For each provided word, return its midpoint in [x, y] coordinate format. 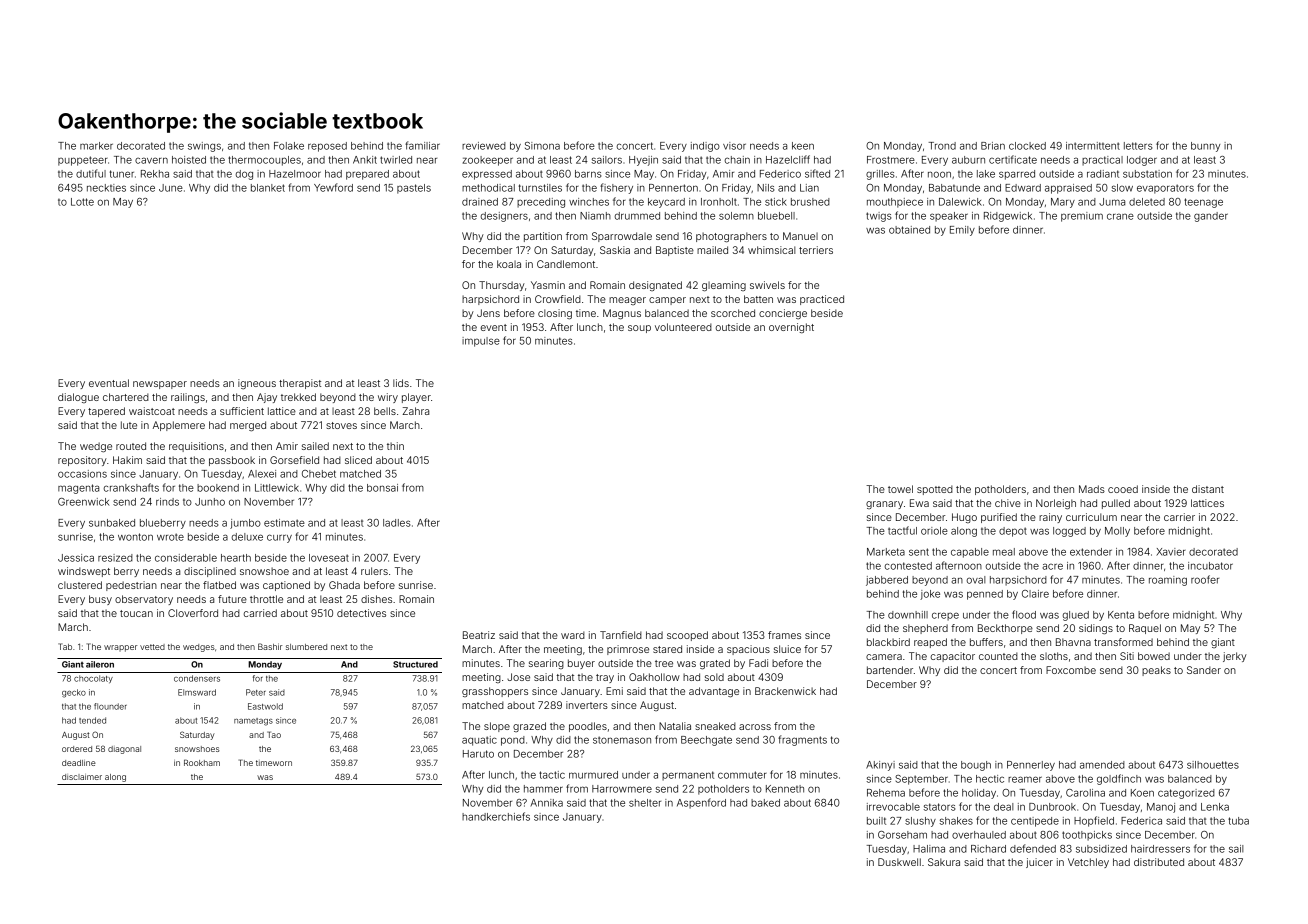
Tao [274, 734]
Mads [1092, 489]
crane [1120, 216]
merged [248, 426]
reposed [327, 147]
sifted [817, 173]
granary [884, 505]
